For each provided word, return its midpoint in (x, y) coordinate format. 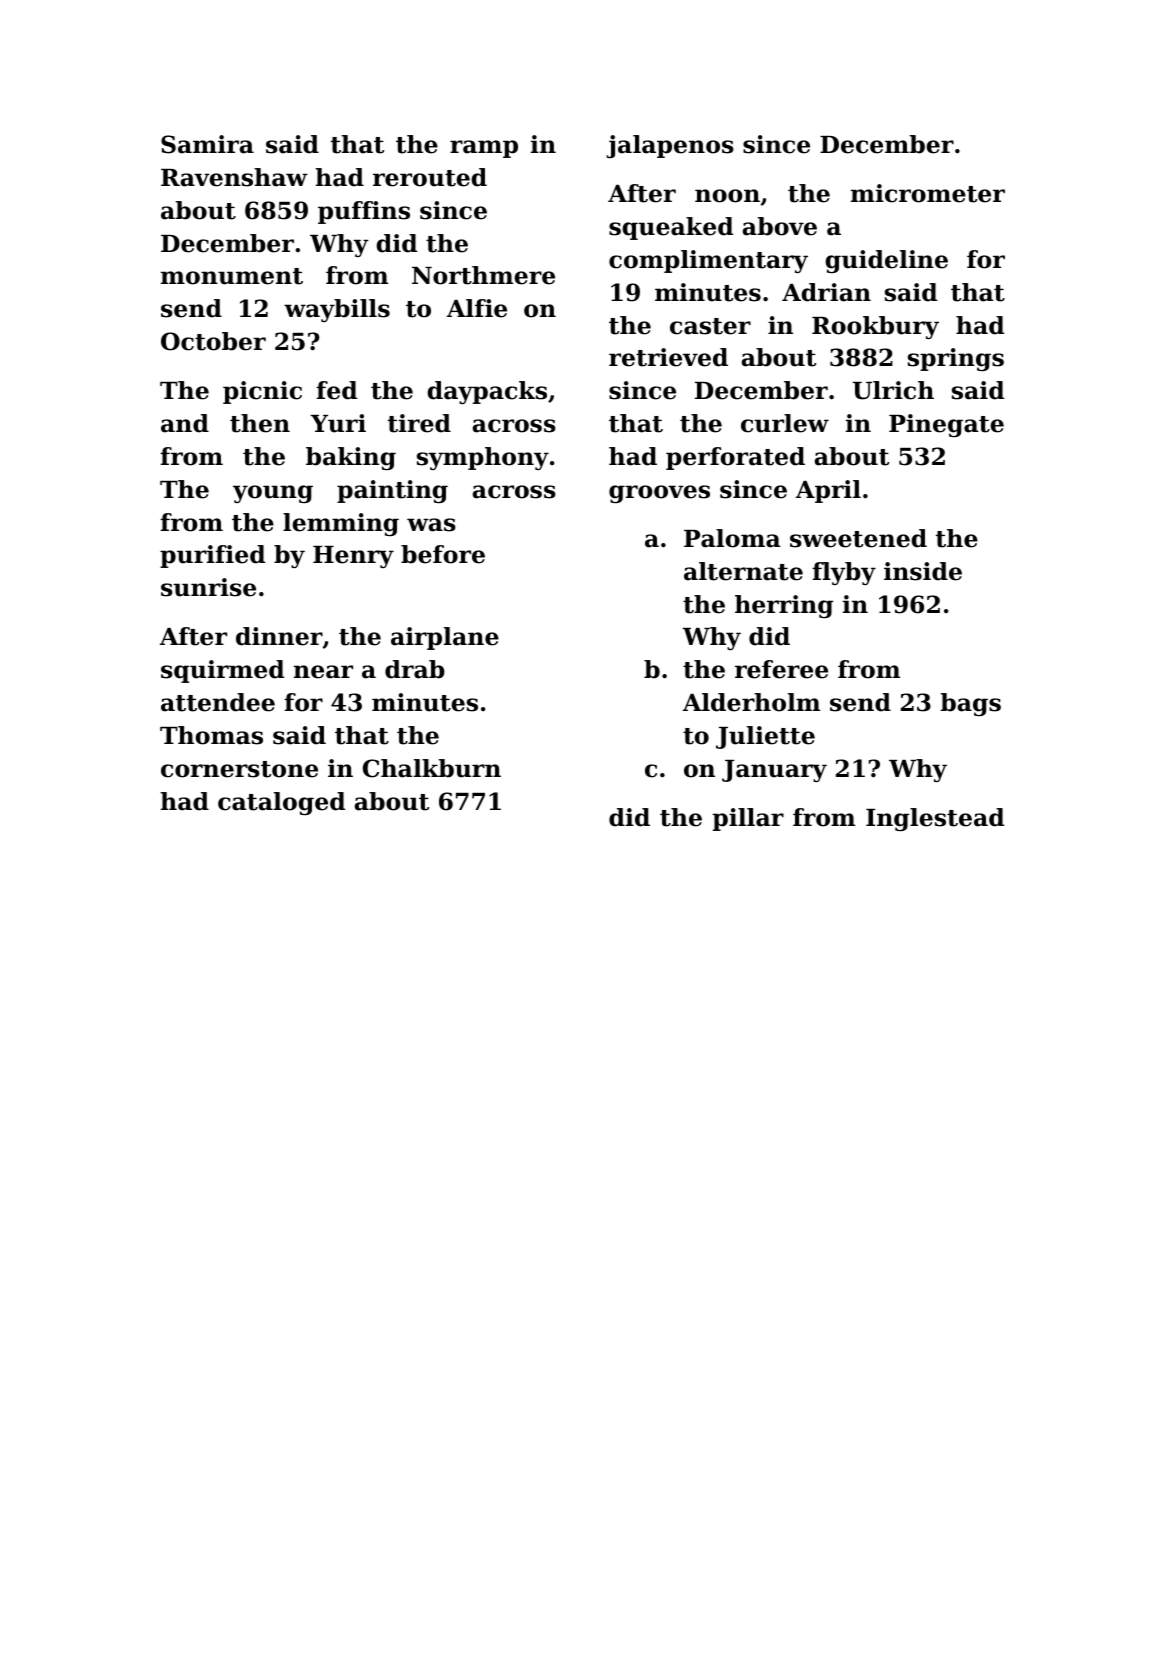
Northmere (483, 275)
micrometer (928, 193)
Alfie (477, 308)
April (828, 491)
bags (971, 704)
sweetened (858, 538)
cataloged (281, 803)
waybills (337, 310)
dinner (279, 636)
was (431, 525)
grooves (659, 494)
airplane (445, 638)
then (260, 423)
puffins (364, 212)
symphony (483, 458)
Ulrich (893, 390)
